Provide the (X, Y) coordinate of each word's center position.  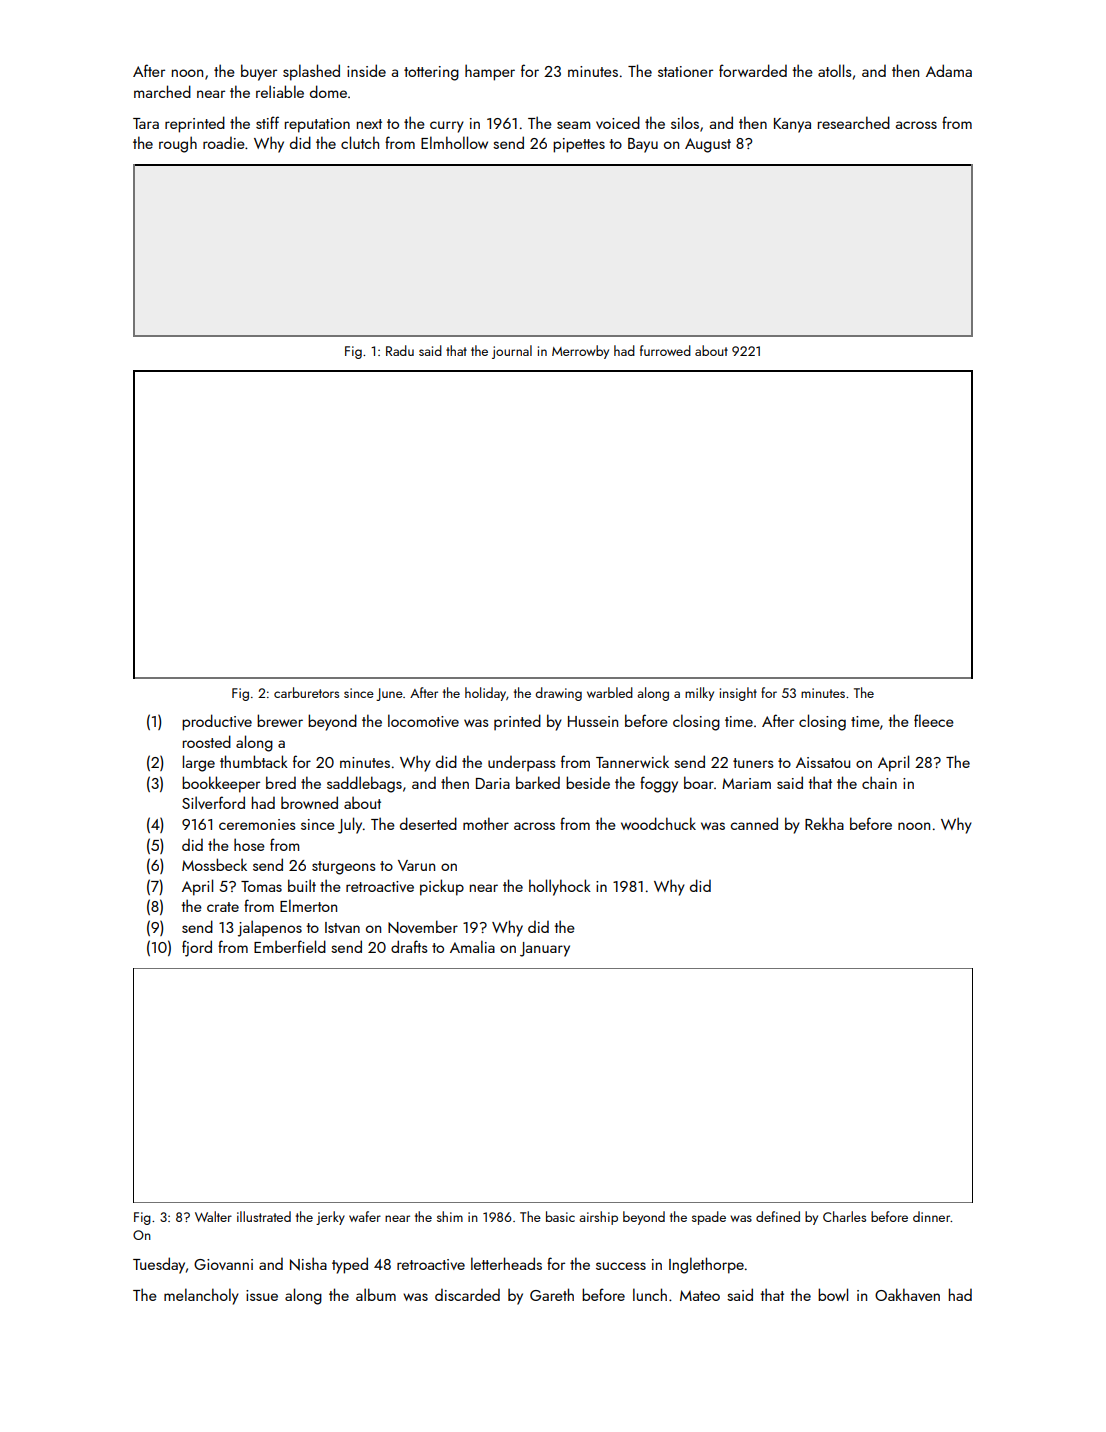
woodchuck (658, 823)
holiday (485, 694)
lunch (650, 1294)
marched (162, 91)
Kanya (792, 125)
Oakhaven (907, 1294)
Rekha (824, 823)
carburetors (306, 692)
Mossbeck (214, 864)
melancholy (201, 1296)
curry (447, 127)
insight (738, 694)
